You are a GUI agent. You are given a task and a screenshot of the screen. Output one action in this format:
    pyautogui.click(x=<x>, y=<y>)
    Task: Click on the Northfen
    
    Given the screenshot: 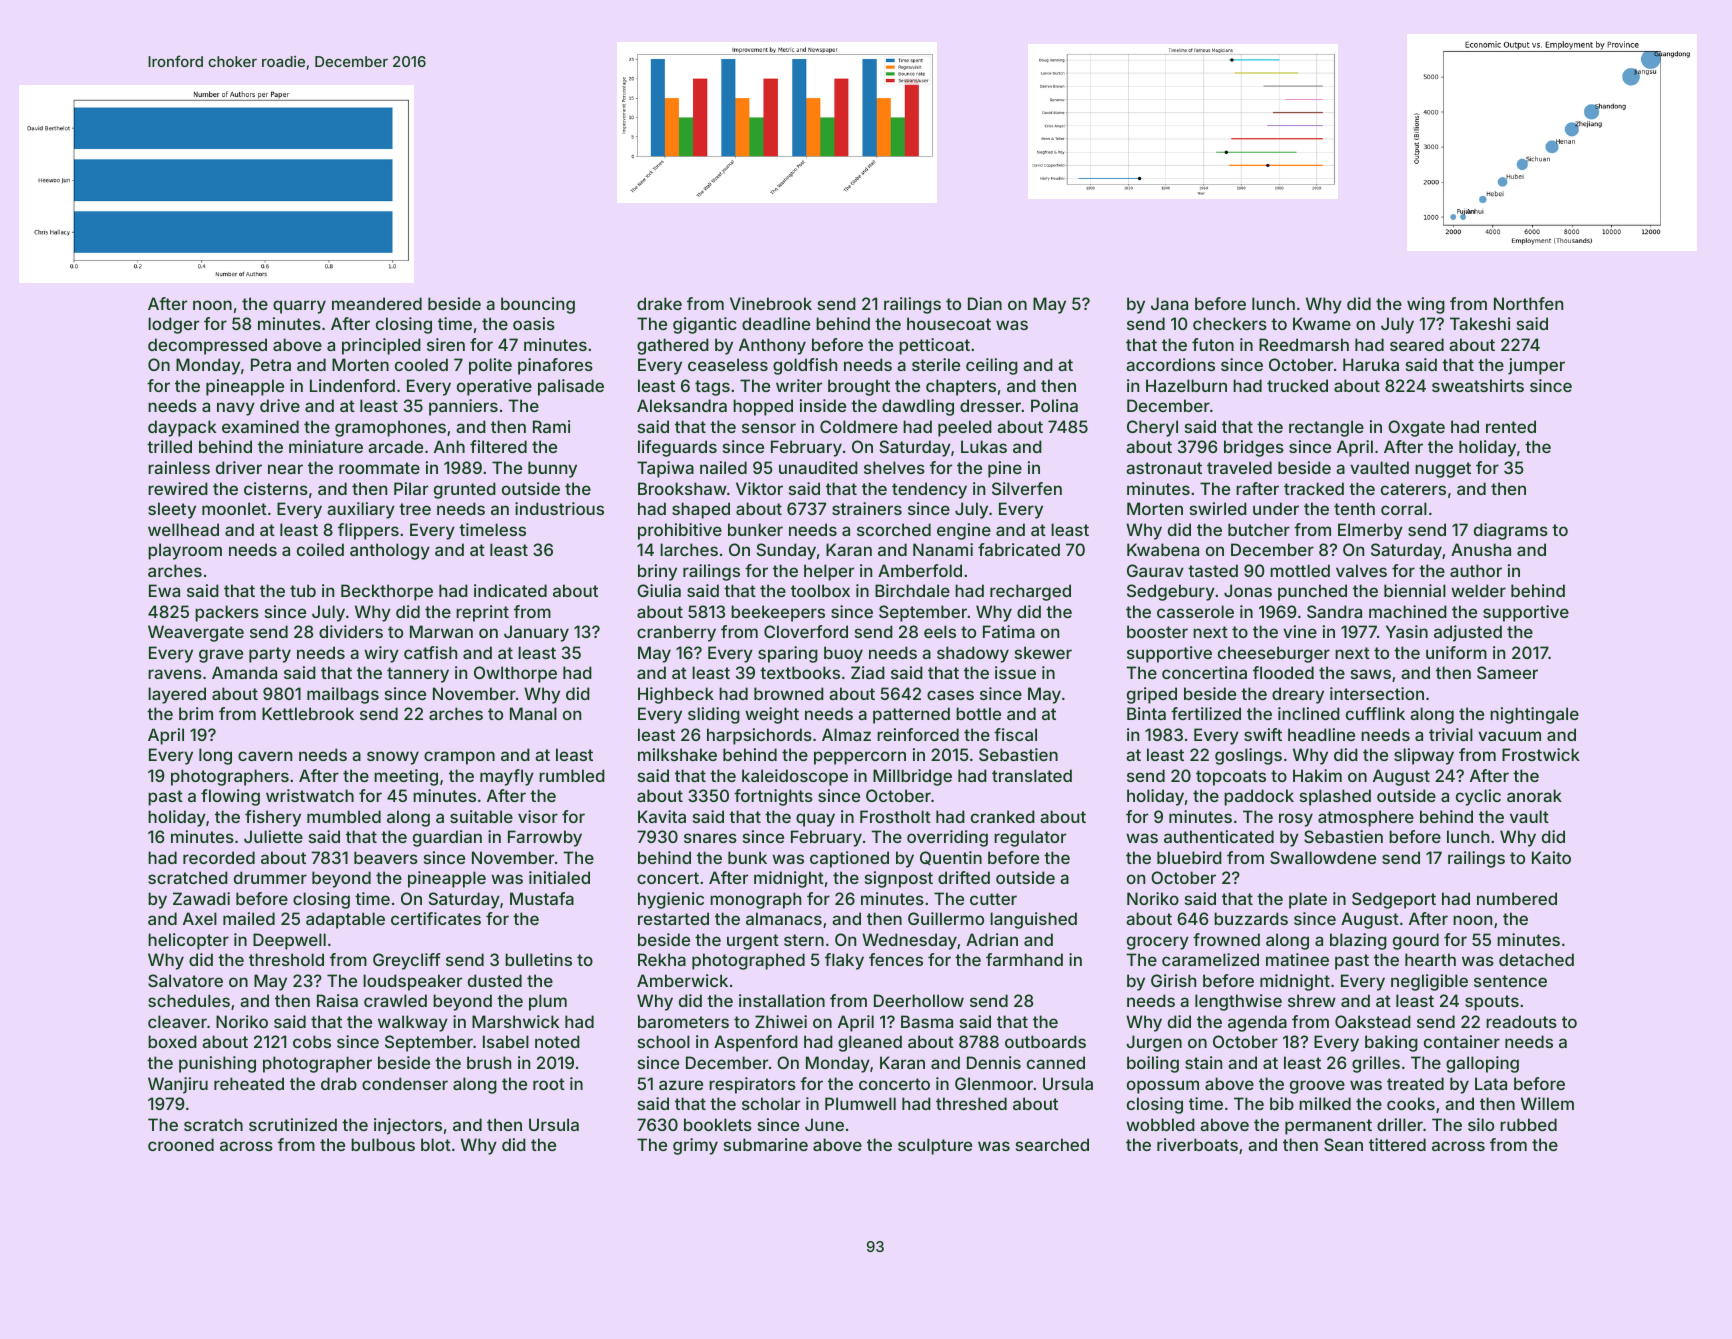 What is the action you would take?
    pyautogui.click(x=1528, y=303)
